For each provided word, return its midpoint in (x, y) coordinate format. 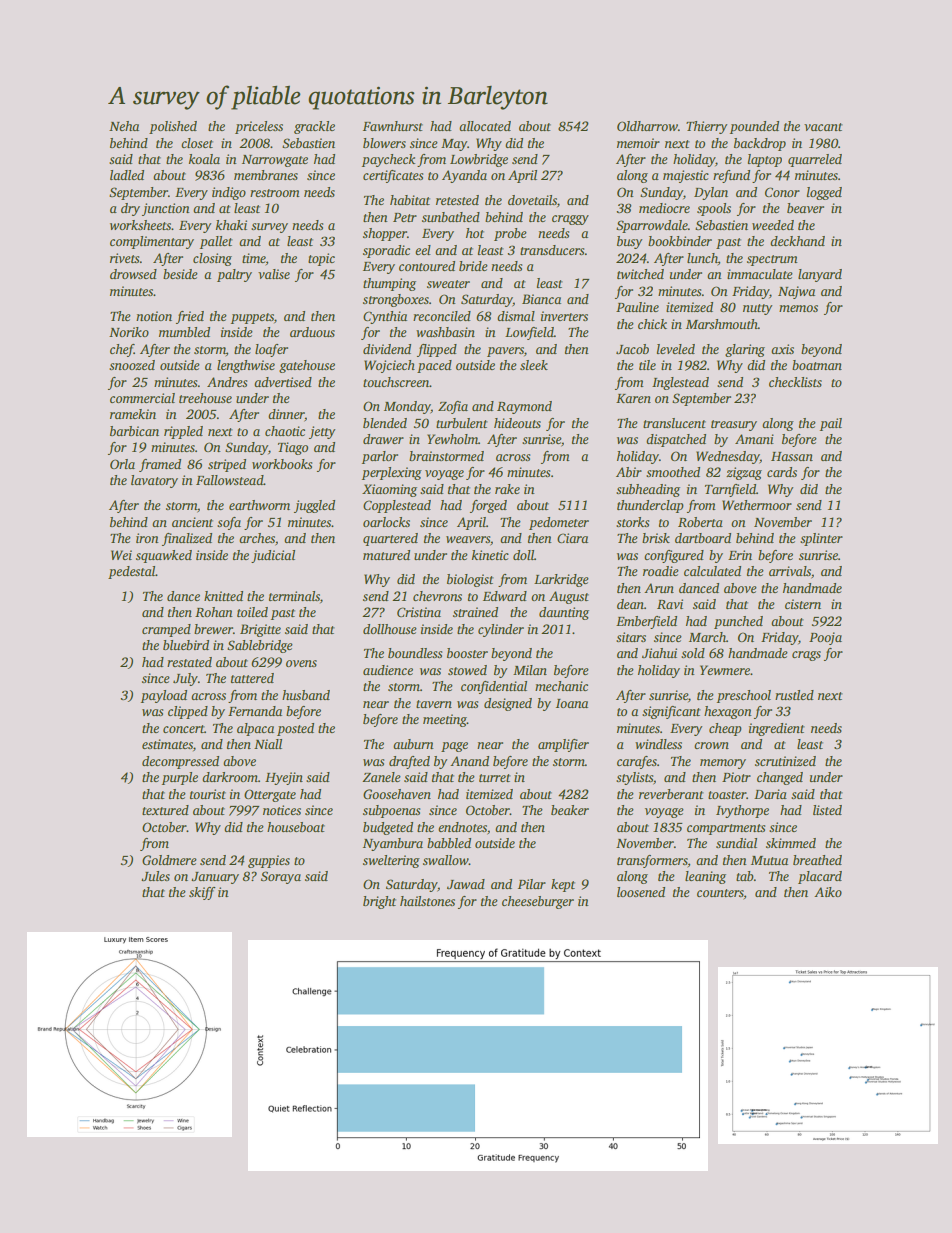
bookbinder (680, 241)
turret (495, 778)
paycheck (388, 160)
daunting (564, 613)
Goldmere (169, 860)
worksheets (140, 225)
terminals (294, 596)
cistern (803, 604)
